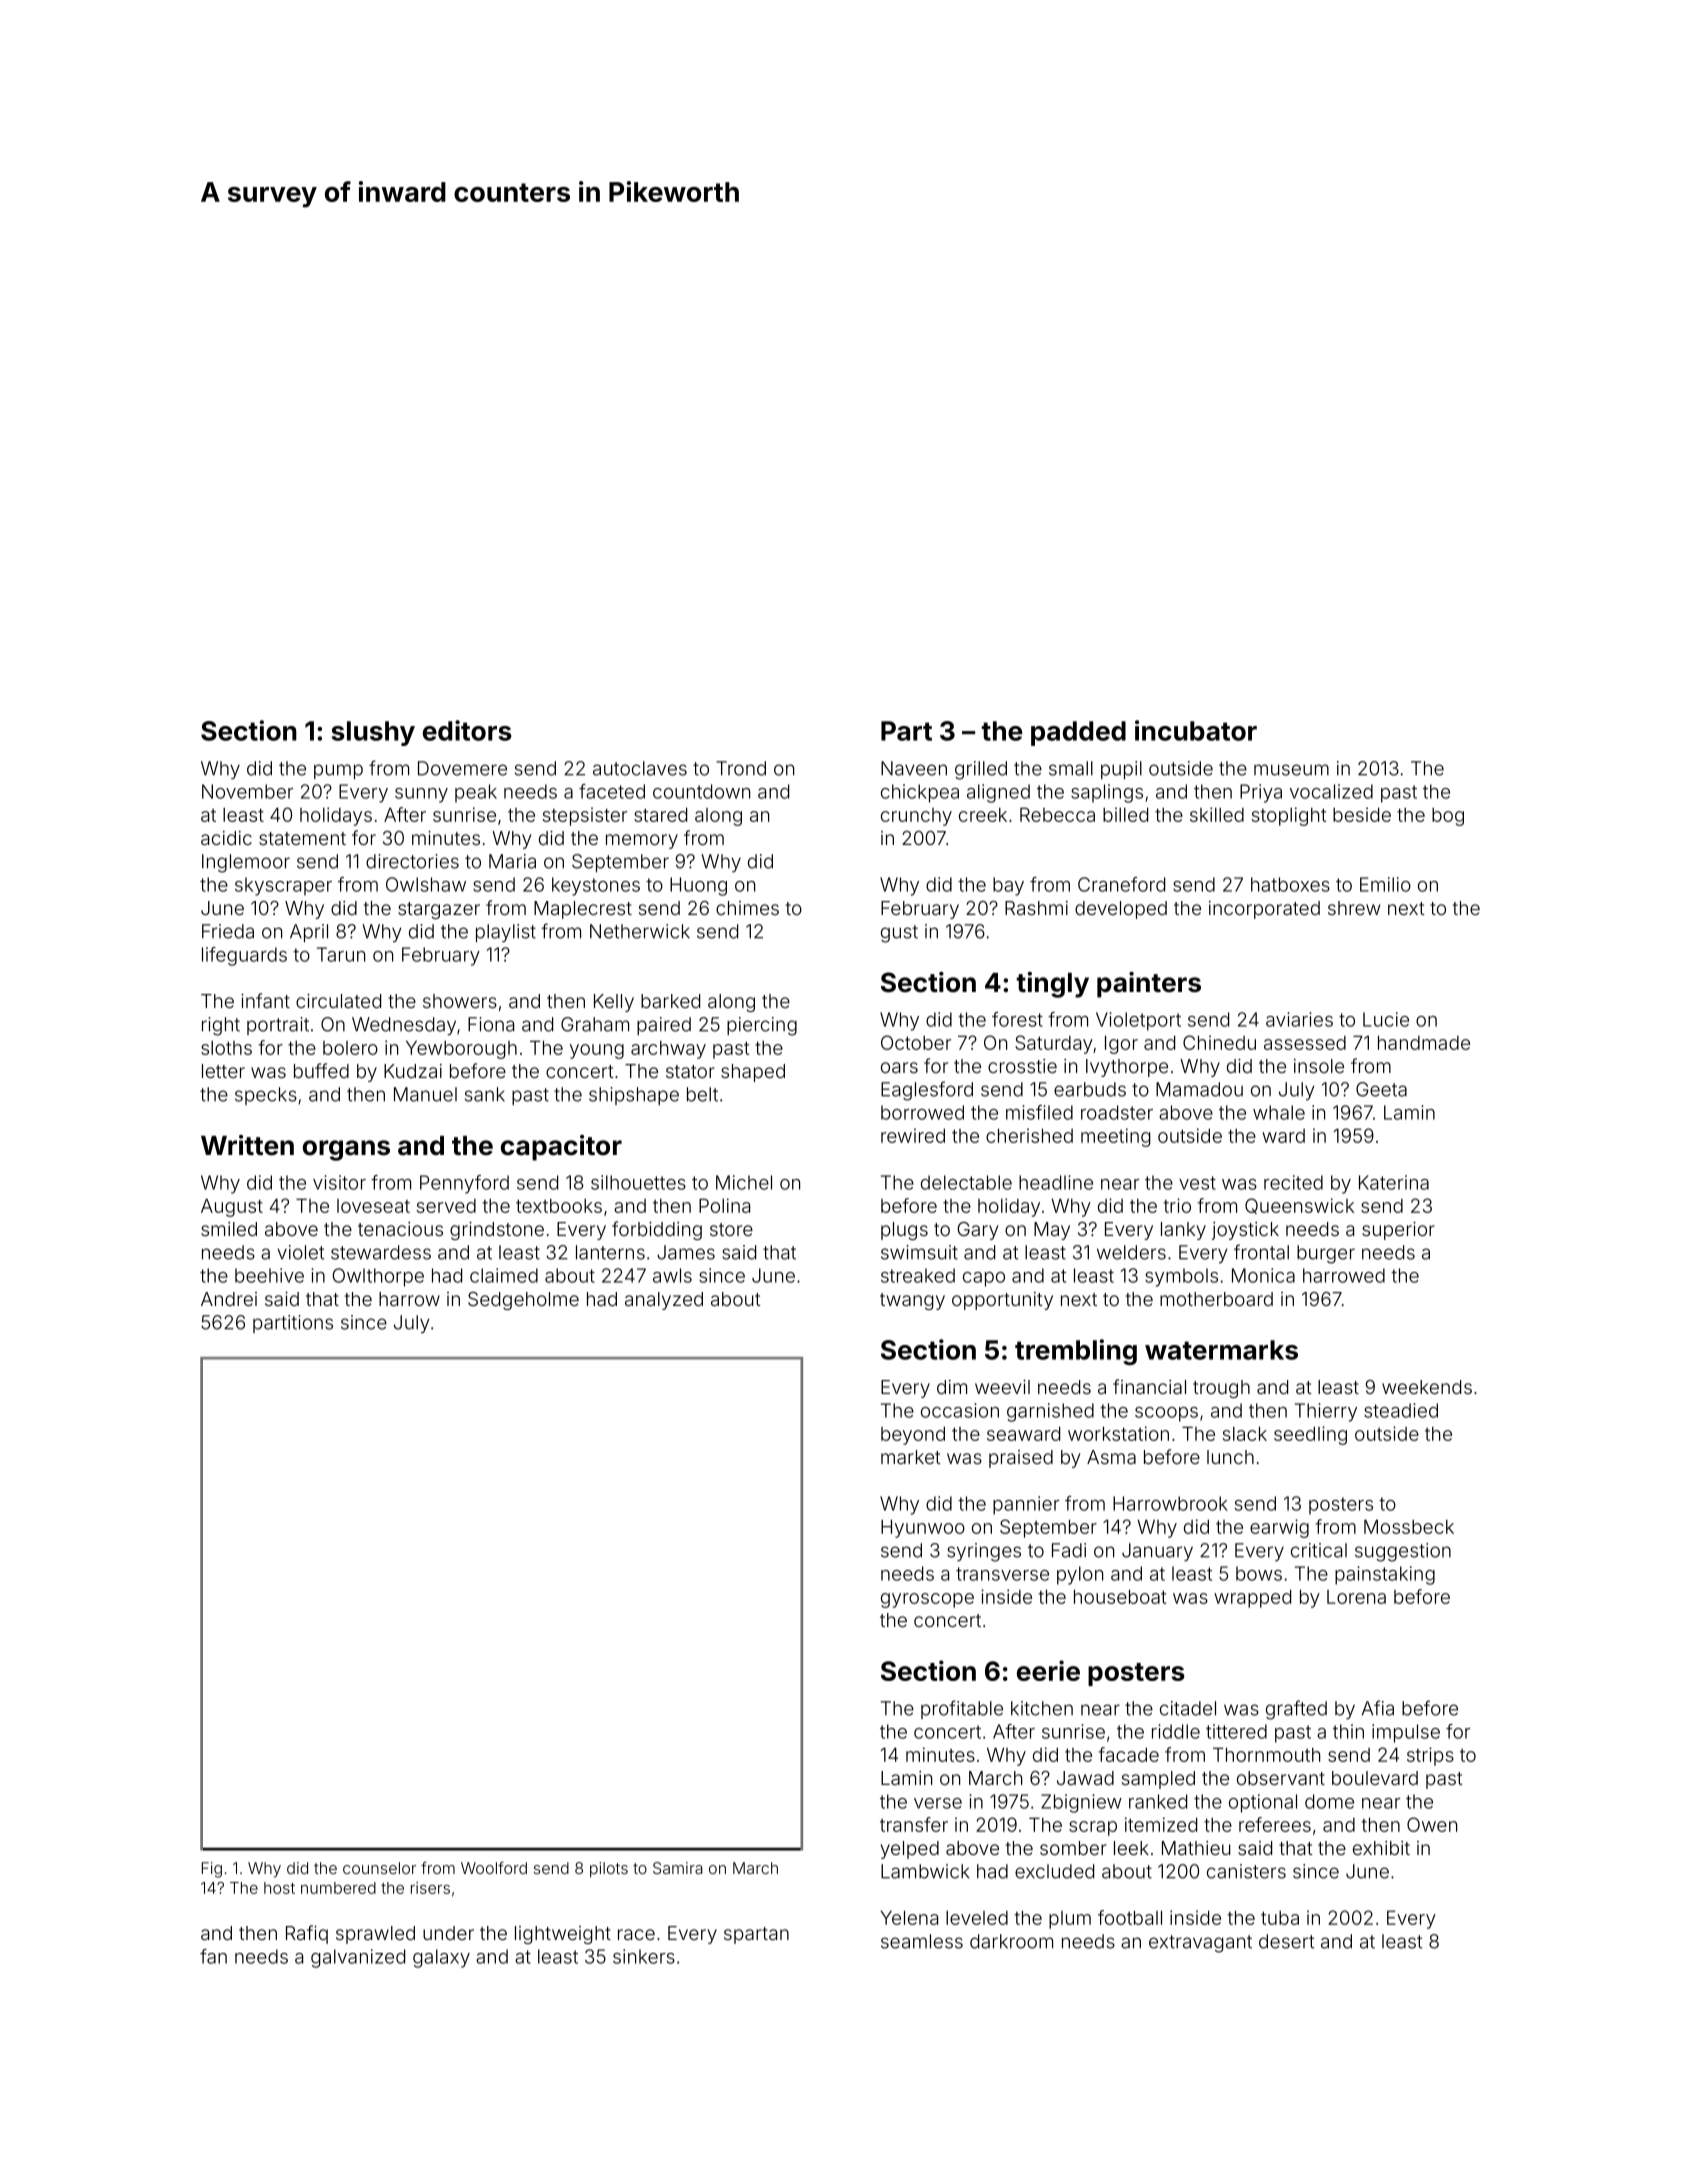 The height and width of the screenshot is (2178, 1683). Describe the element at coordinates (1076, 1352) in the screenshot. I see `trembling` at that location.
